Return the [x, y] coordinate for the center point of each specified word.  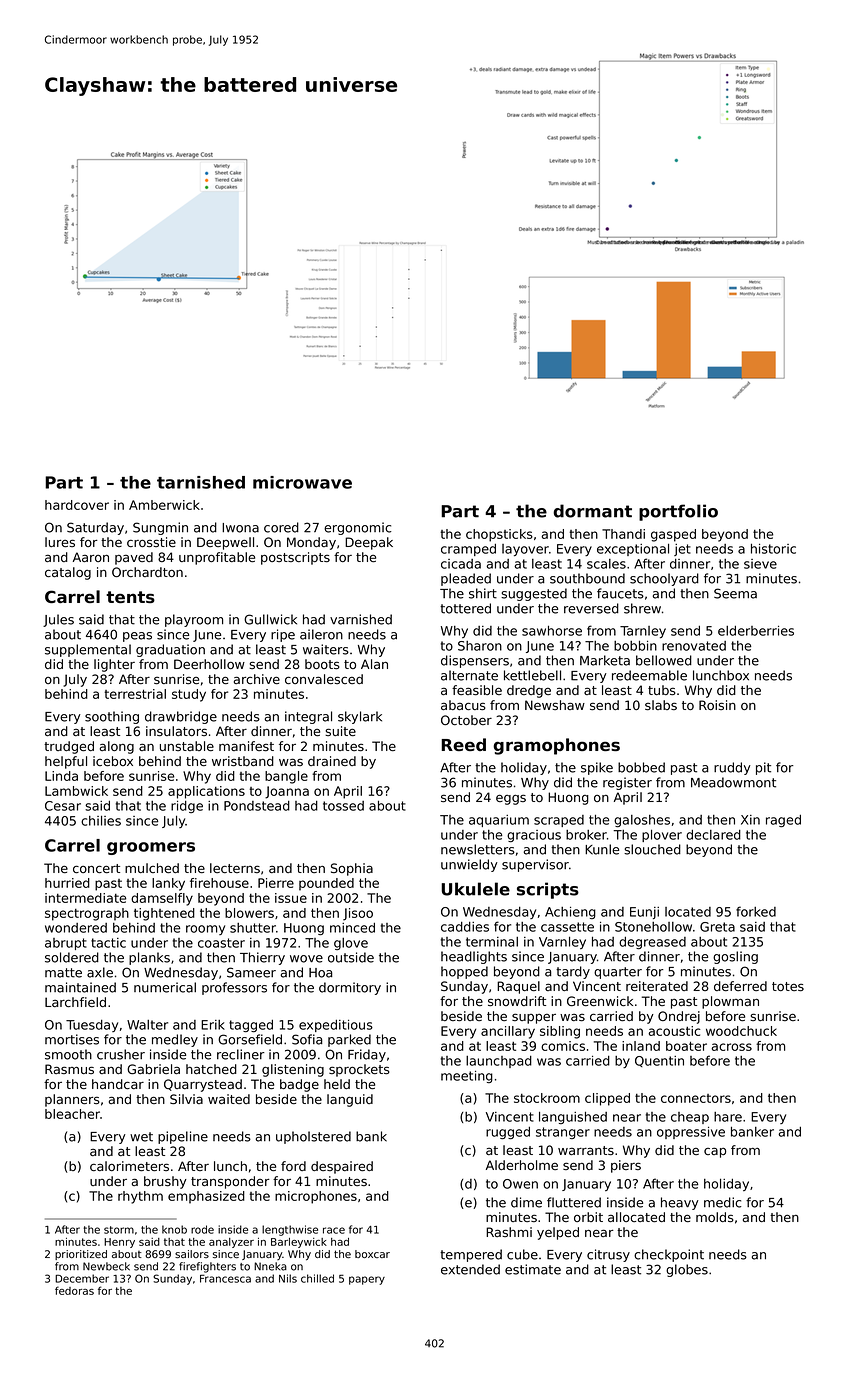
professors [234, 988]
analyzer [231, 1243]
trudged [69, 747]
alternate [469, 675]
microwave [302, 482]
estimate [533, 1269]
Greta [717, 927]
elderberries [756, 631]
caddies [465, 927]
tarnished [201, 482]
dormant [592, 511]
